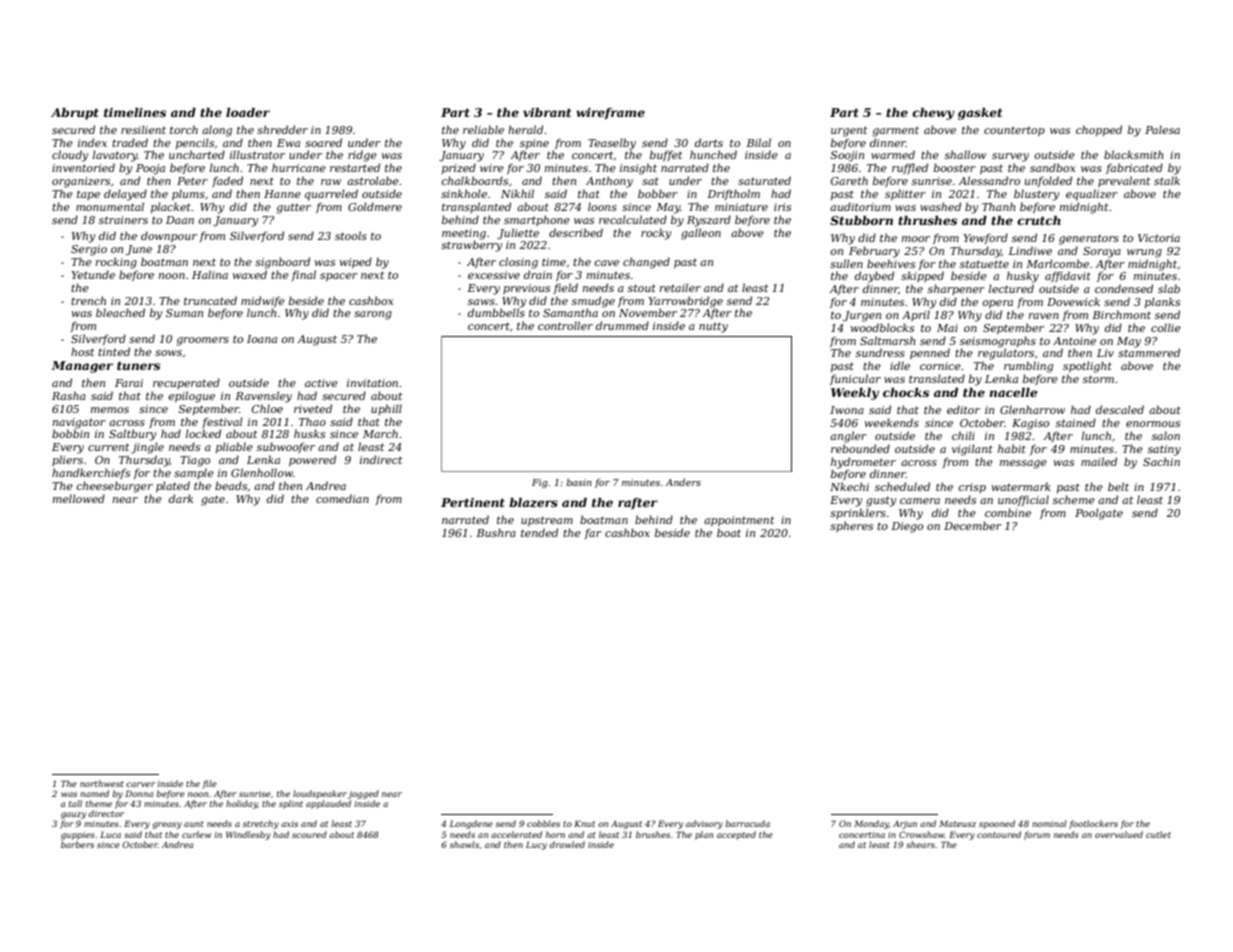  Describe the element at coordinates (184, 313) in the document. I see `Suman` at that location.
